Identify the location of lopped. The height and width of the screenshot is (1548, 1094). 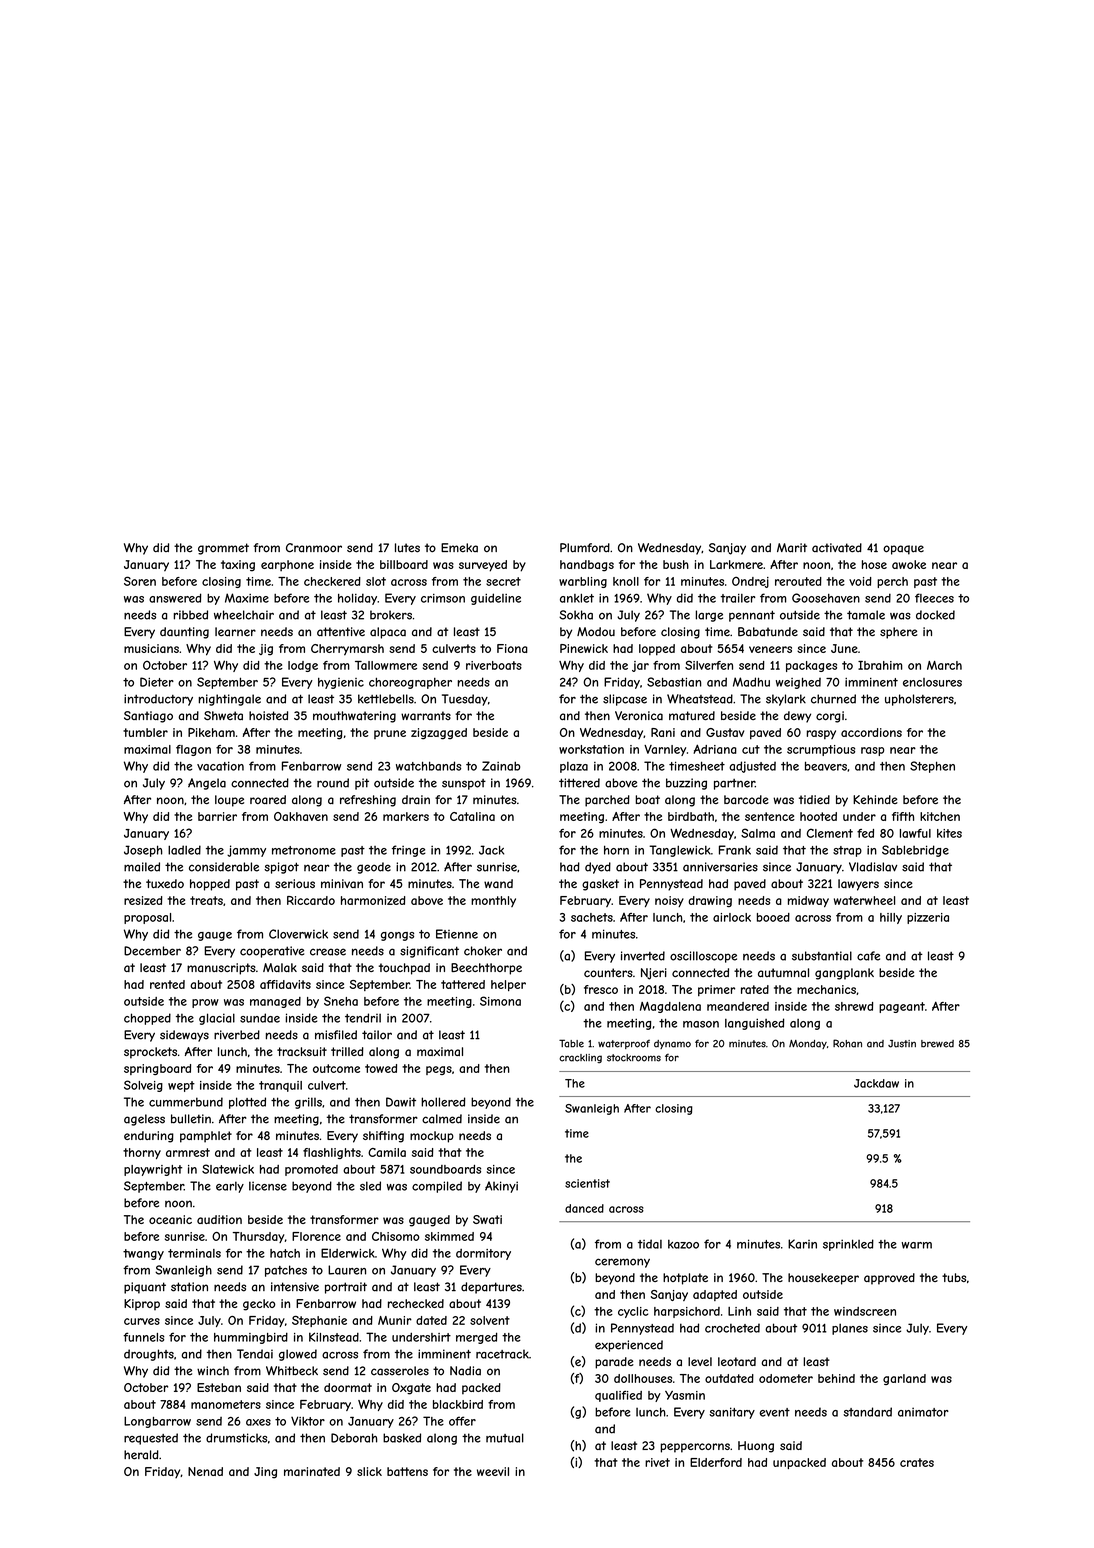
(657, 650).
